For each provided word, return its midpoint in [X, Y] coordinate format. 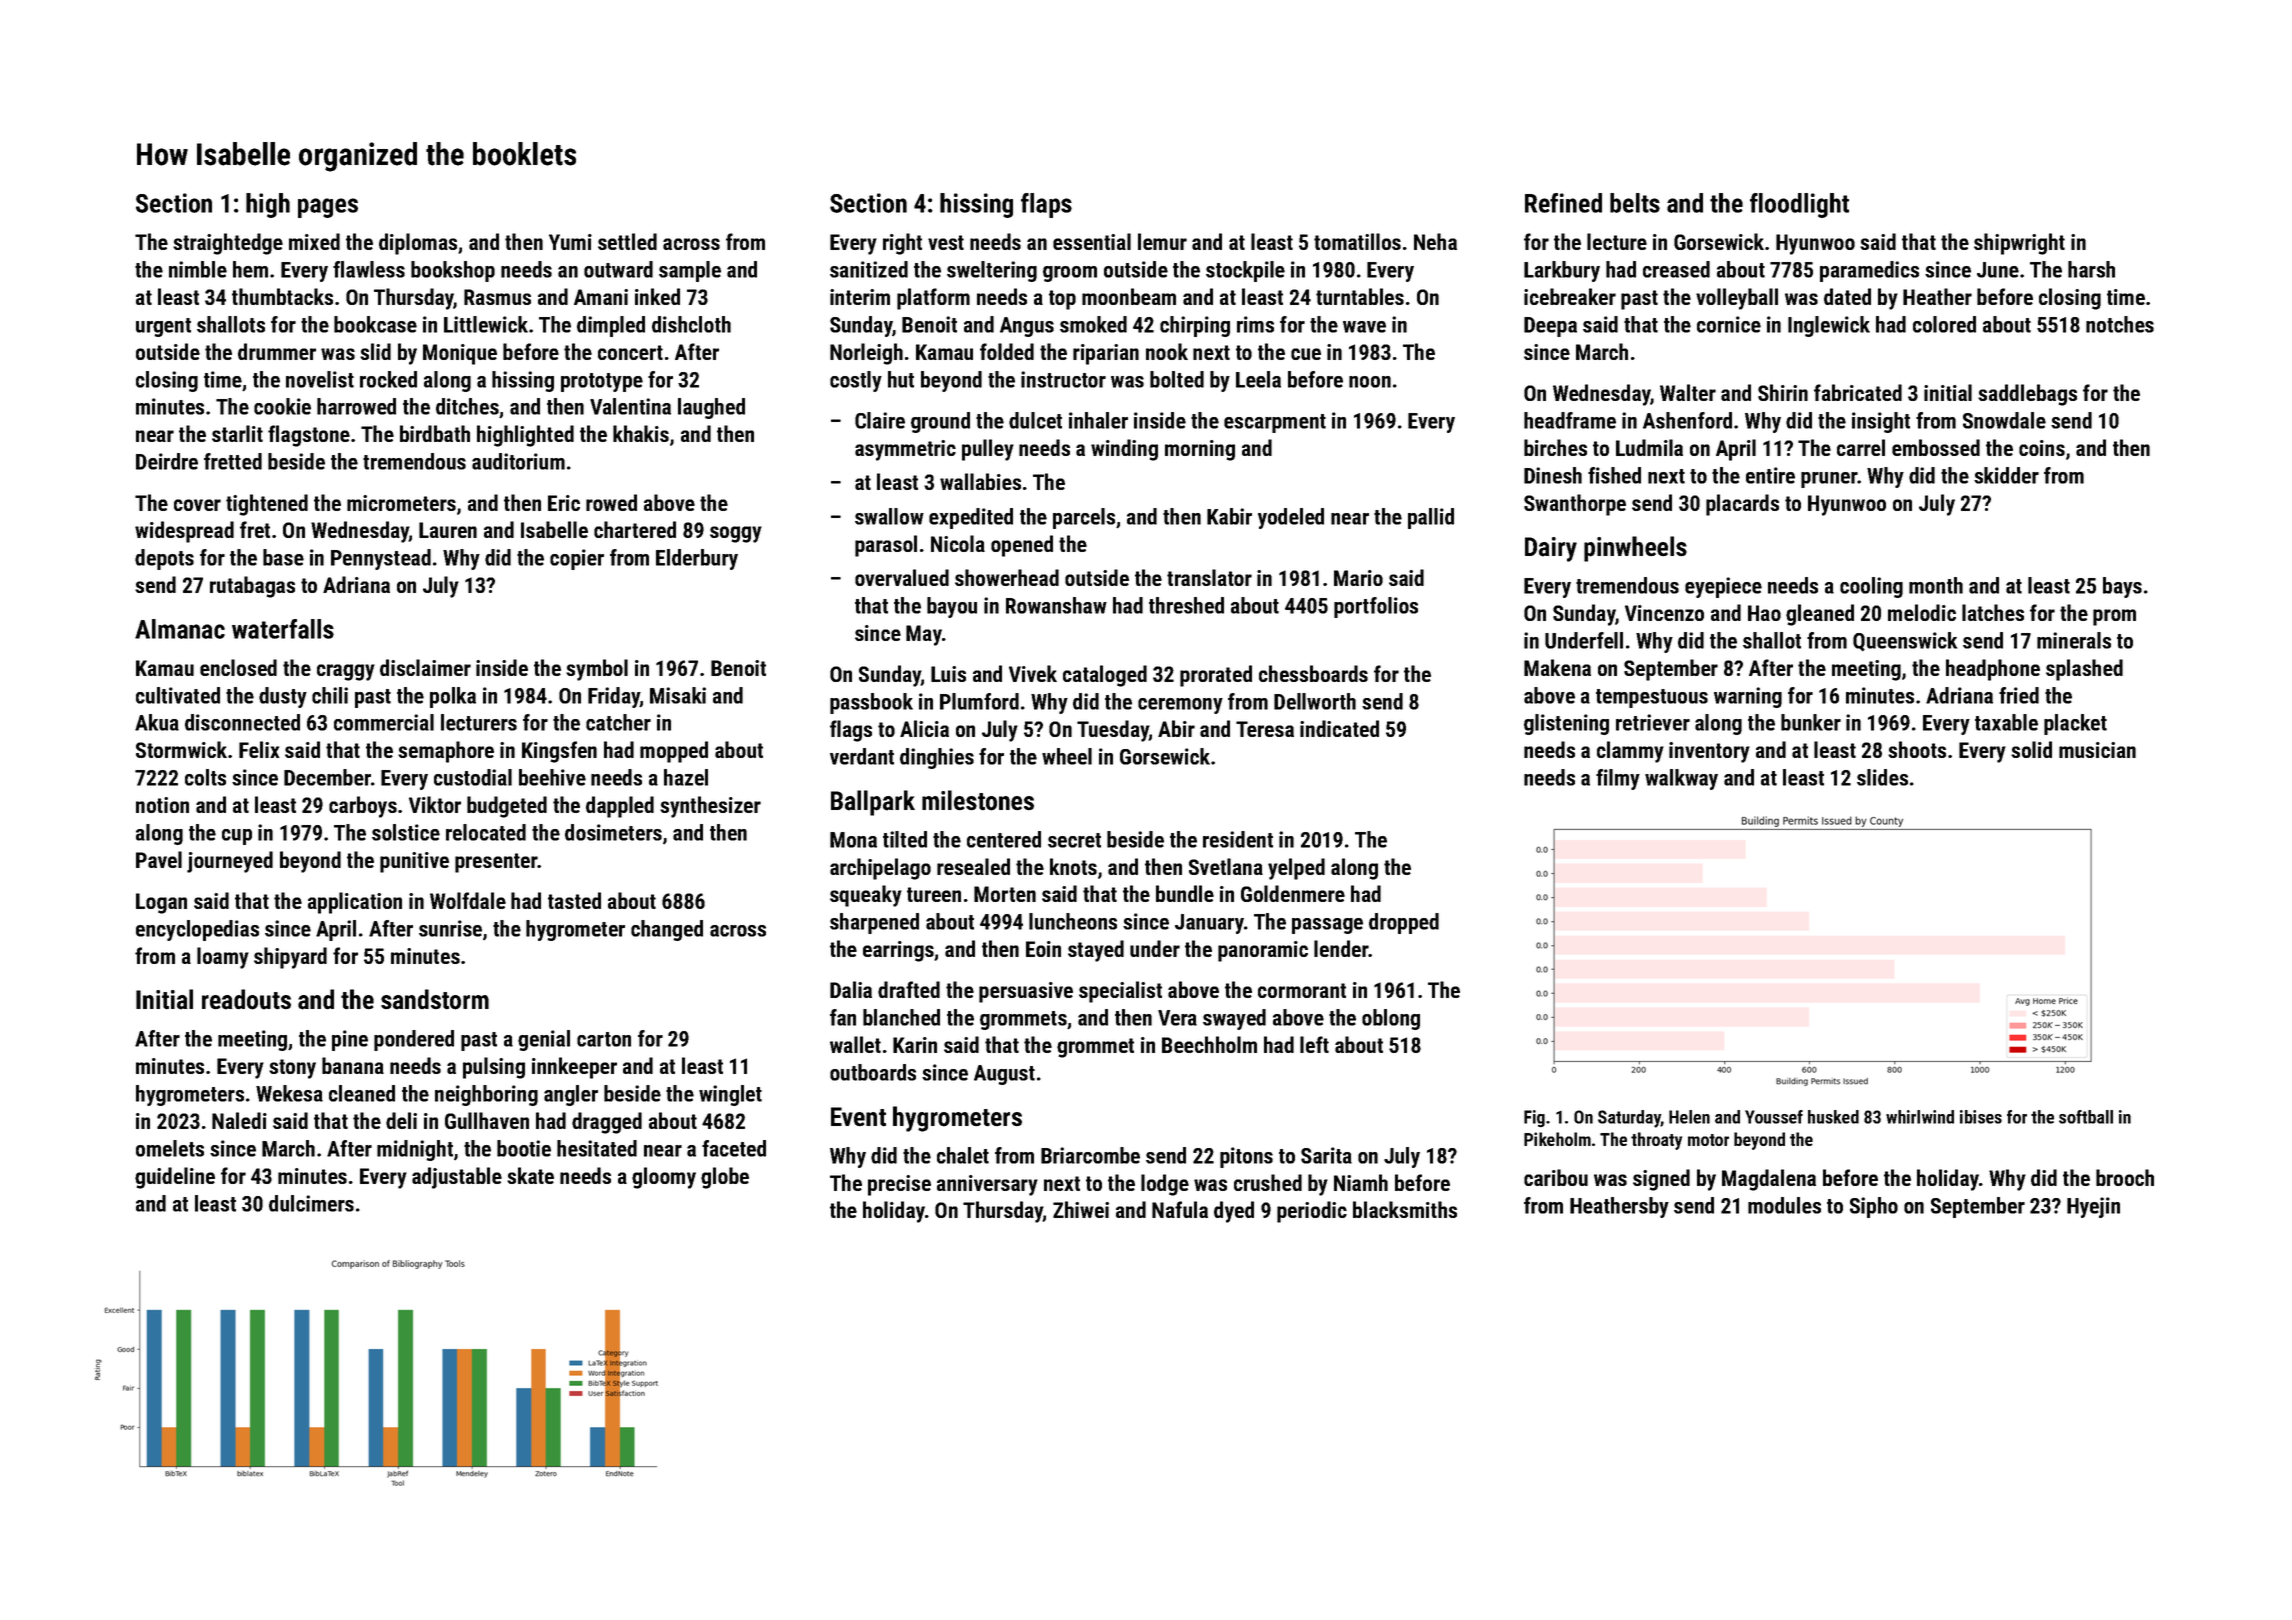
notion [162, 805]
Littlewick [486, 324]
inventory [1709, 752]
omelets [170, 1148]
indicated [1339, 728]
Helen [1689, 1117]
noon [1370, 382]
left [1314, 1044]
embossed [1936, 447]
